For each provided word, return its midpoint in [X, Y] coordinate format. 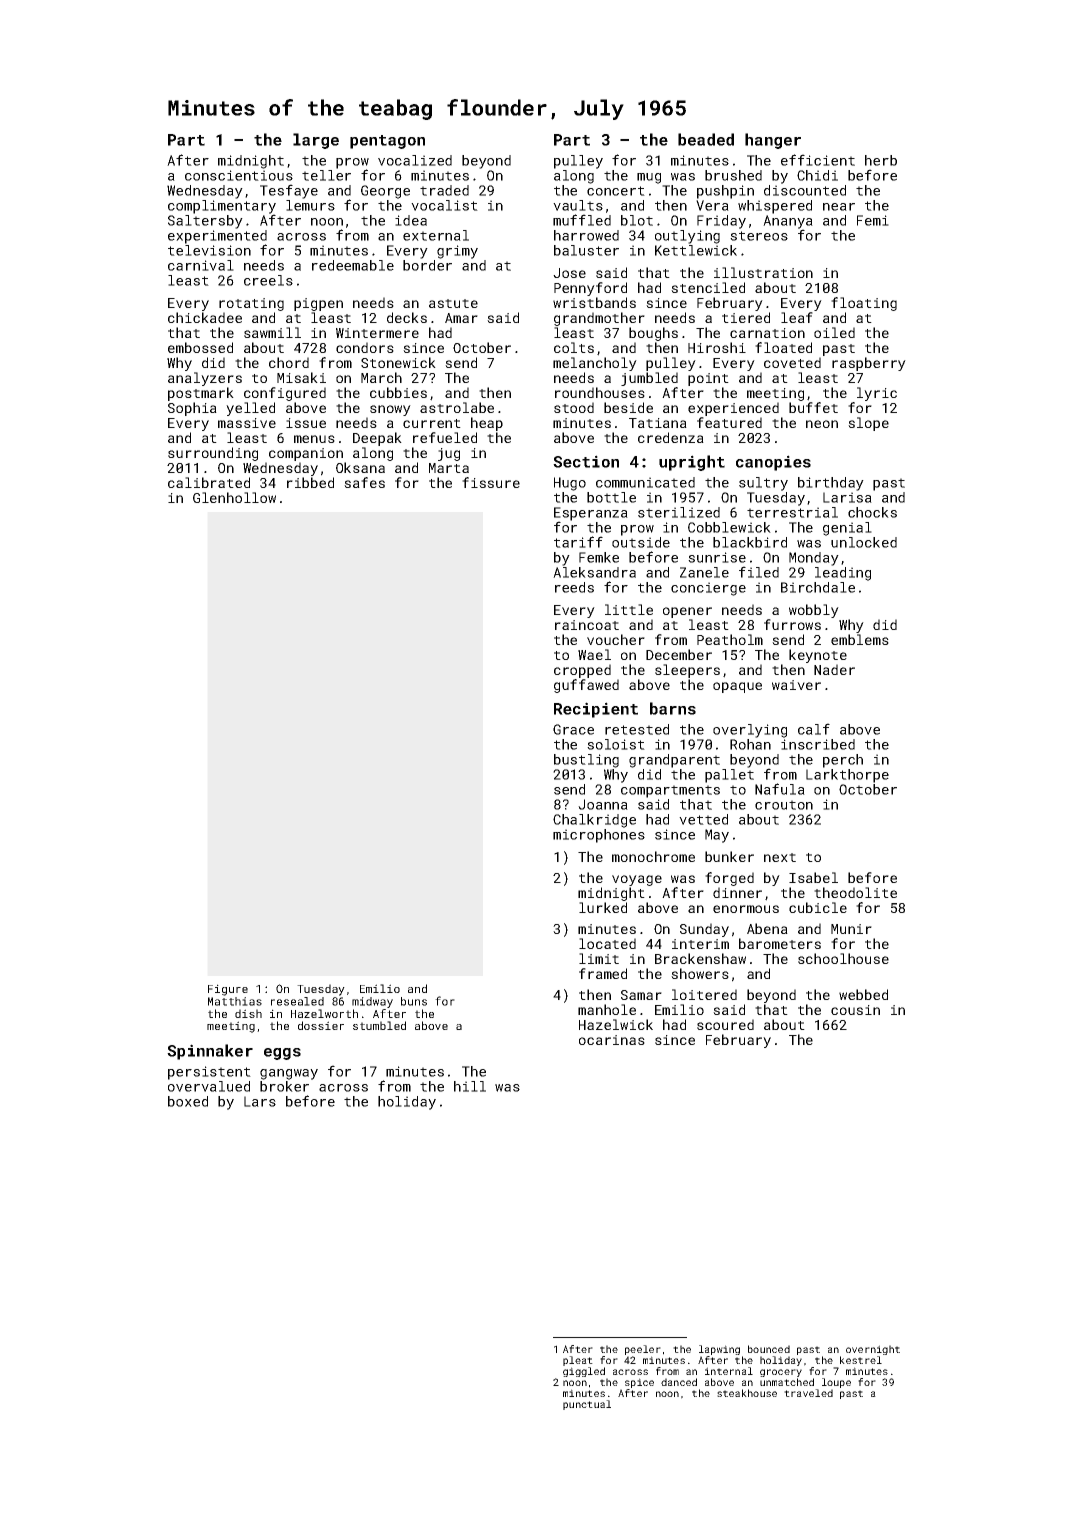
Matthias [235, 1001]
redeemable [353, 265]
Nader [834, 669]
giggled [584, 1372]
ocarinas [612, 1040]
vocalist [444, 205]
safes [364, 482]
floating [864, 304]
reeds [574, 587]
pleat [578, 1361]
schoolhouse [843, 958]
